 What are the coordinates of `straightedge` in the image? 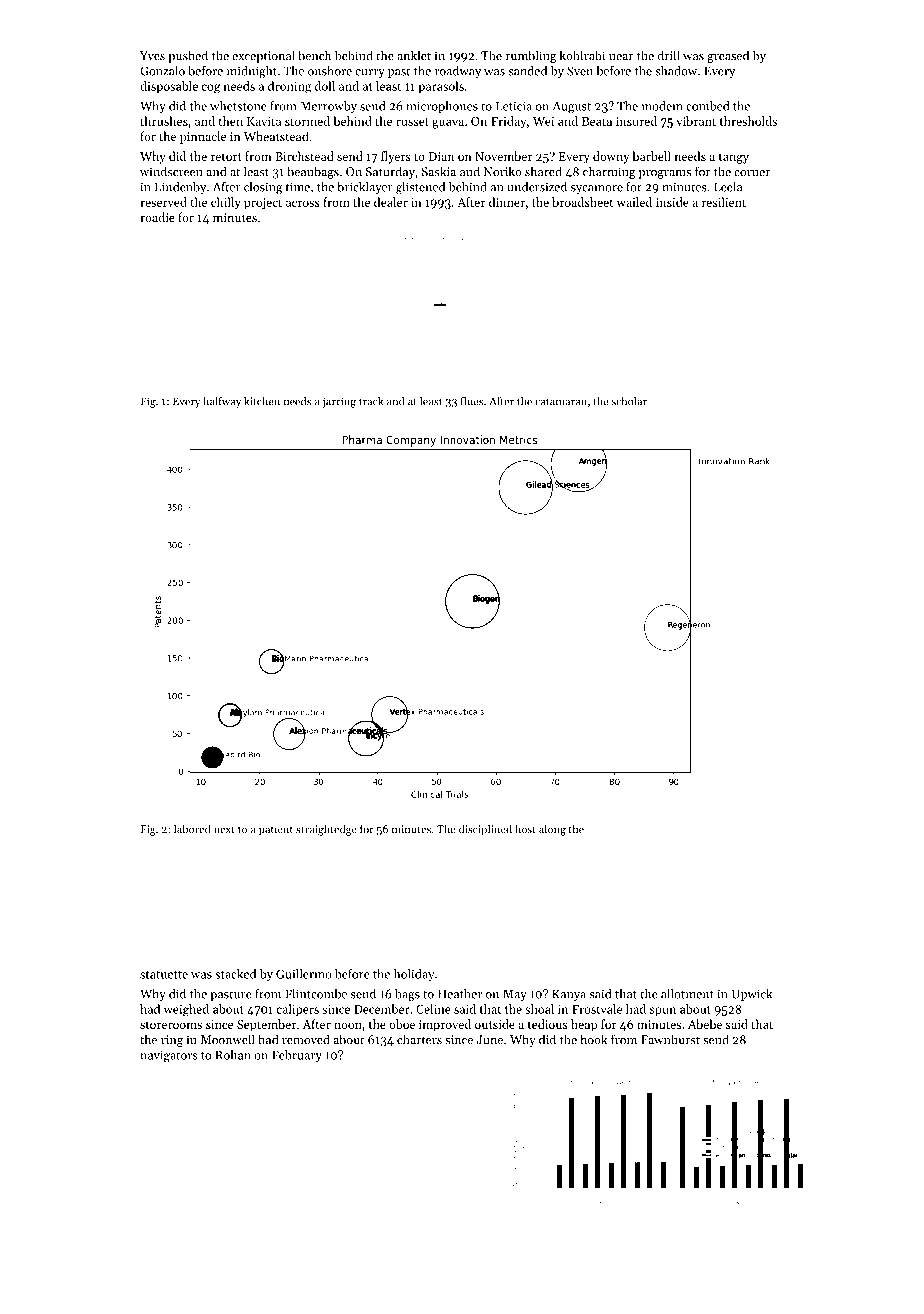 It's located at (326, 830).
